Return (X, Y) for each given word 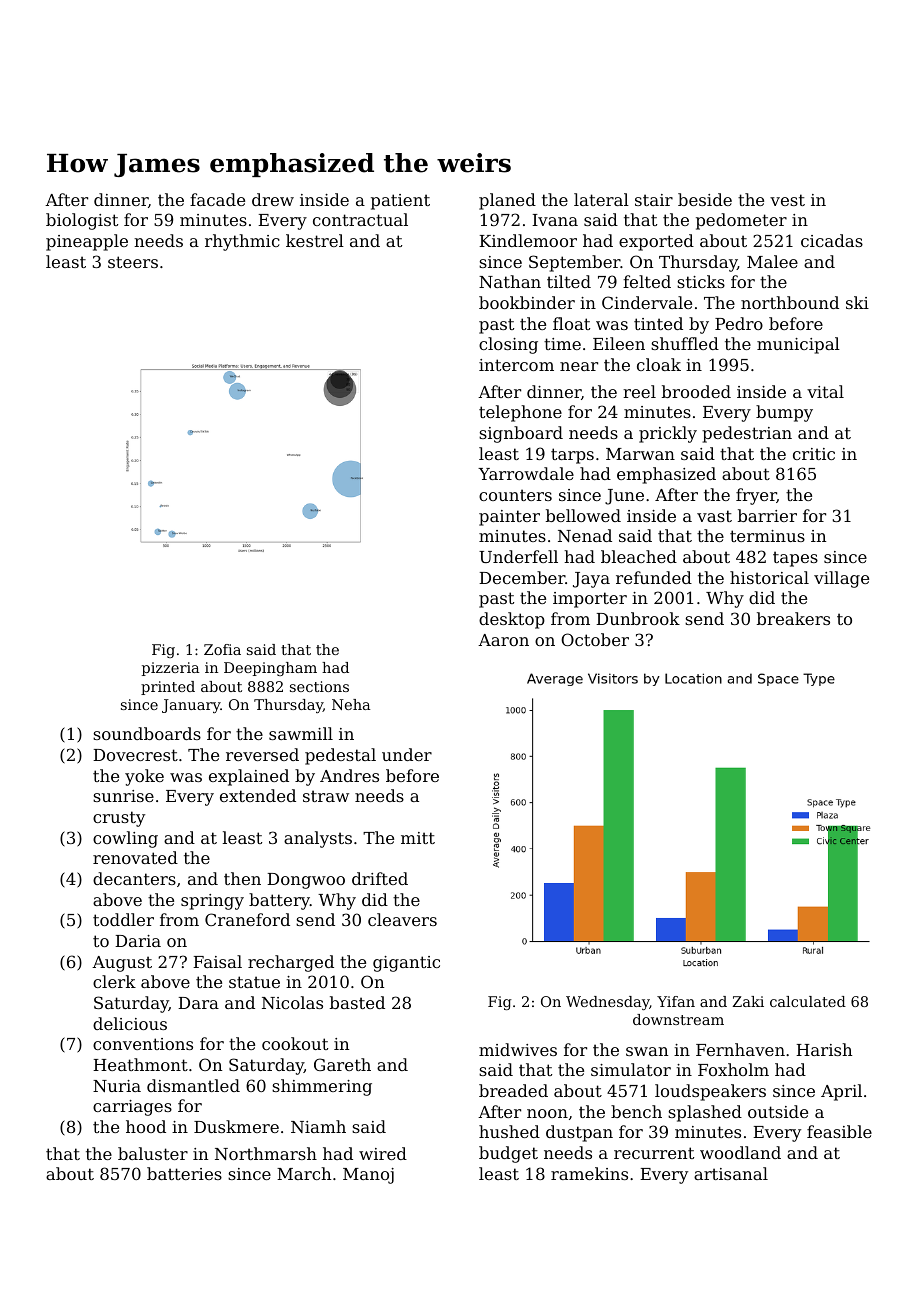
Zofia (222, 649)
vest (787, 200)
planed (507, 201)
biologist (82, 221)
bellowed (583, 515)
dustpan (579, 1133)
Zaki (748, 1001)
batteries (184, 1173)
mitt (418, 838)
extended (258, 795)
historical (769, 577)
